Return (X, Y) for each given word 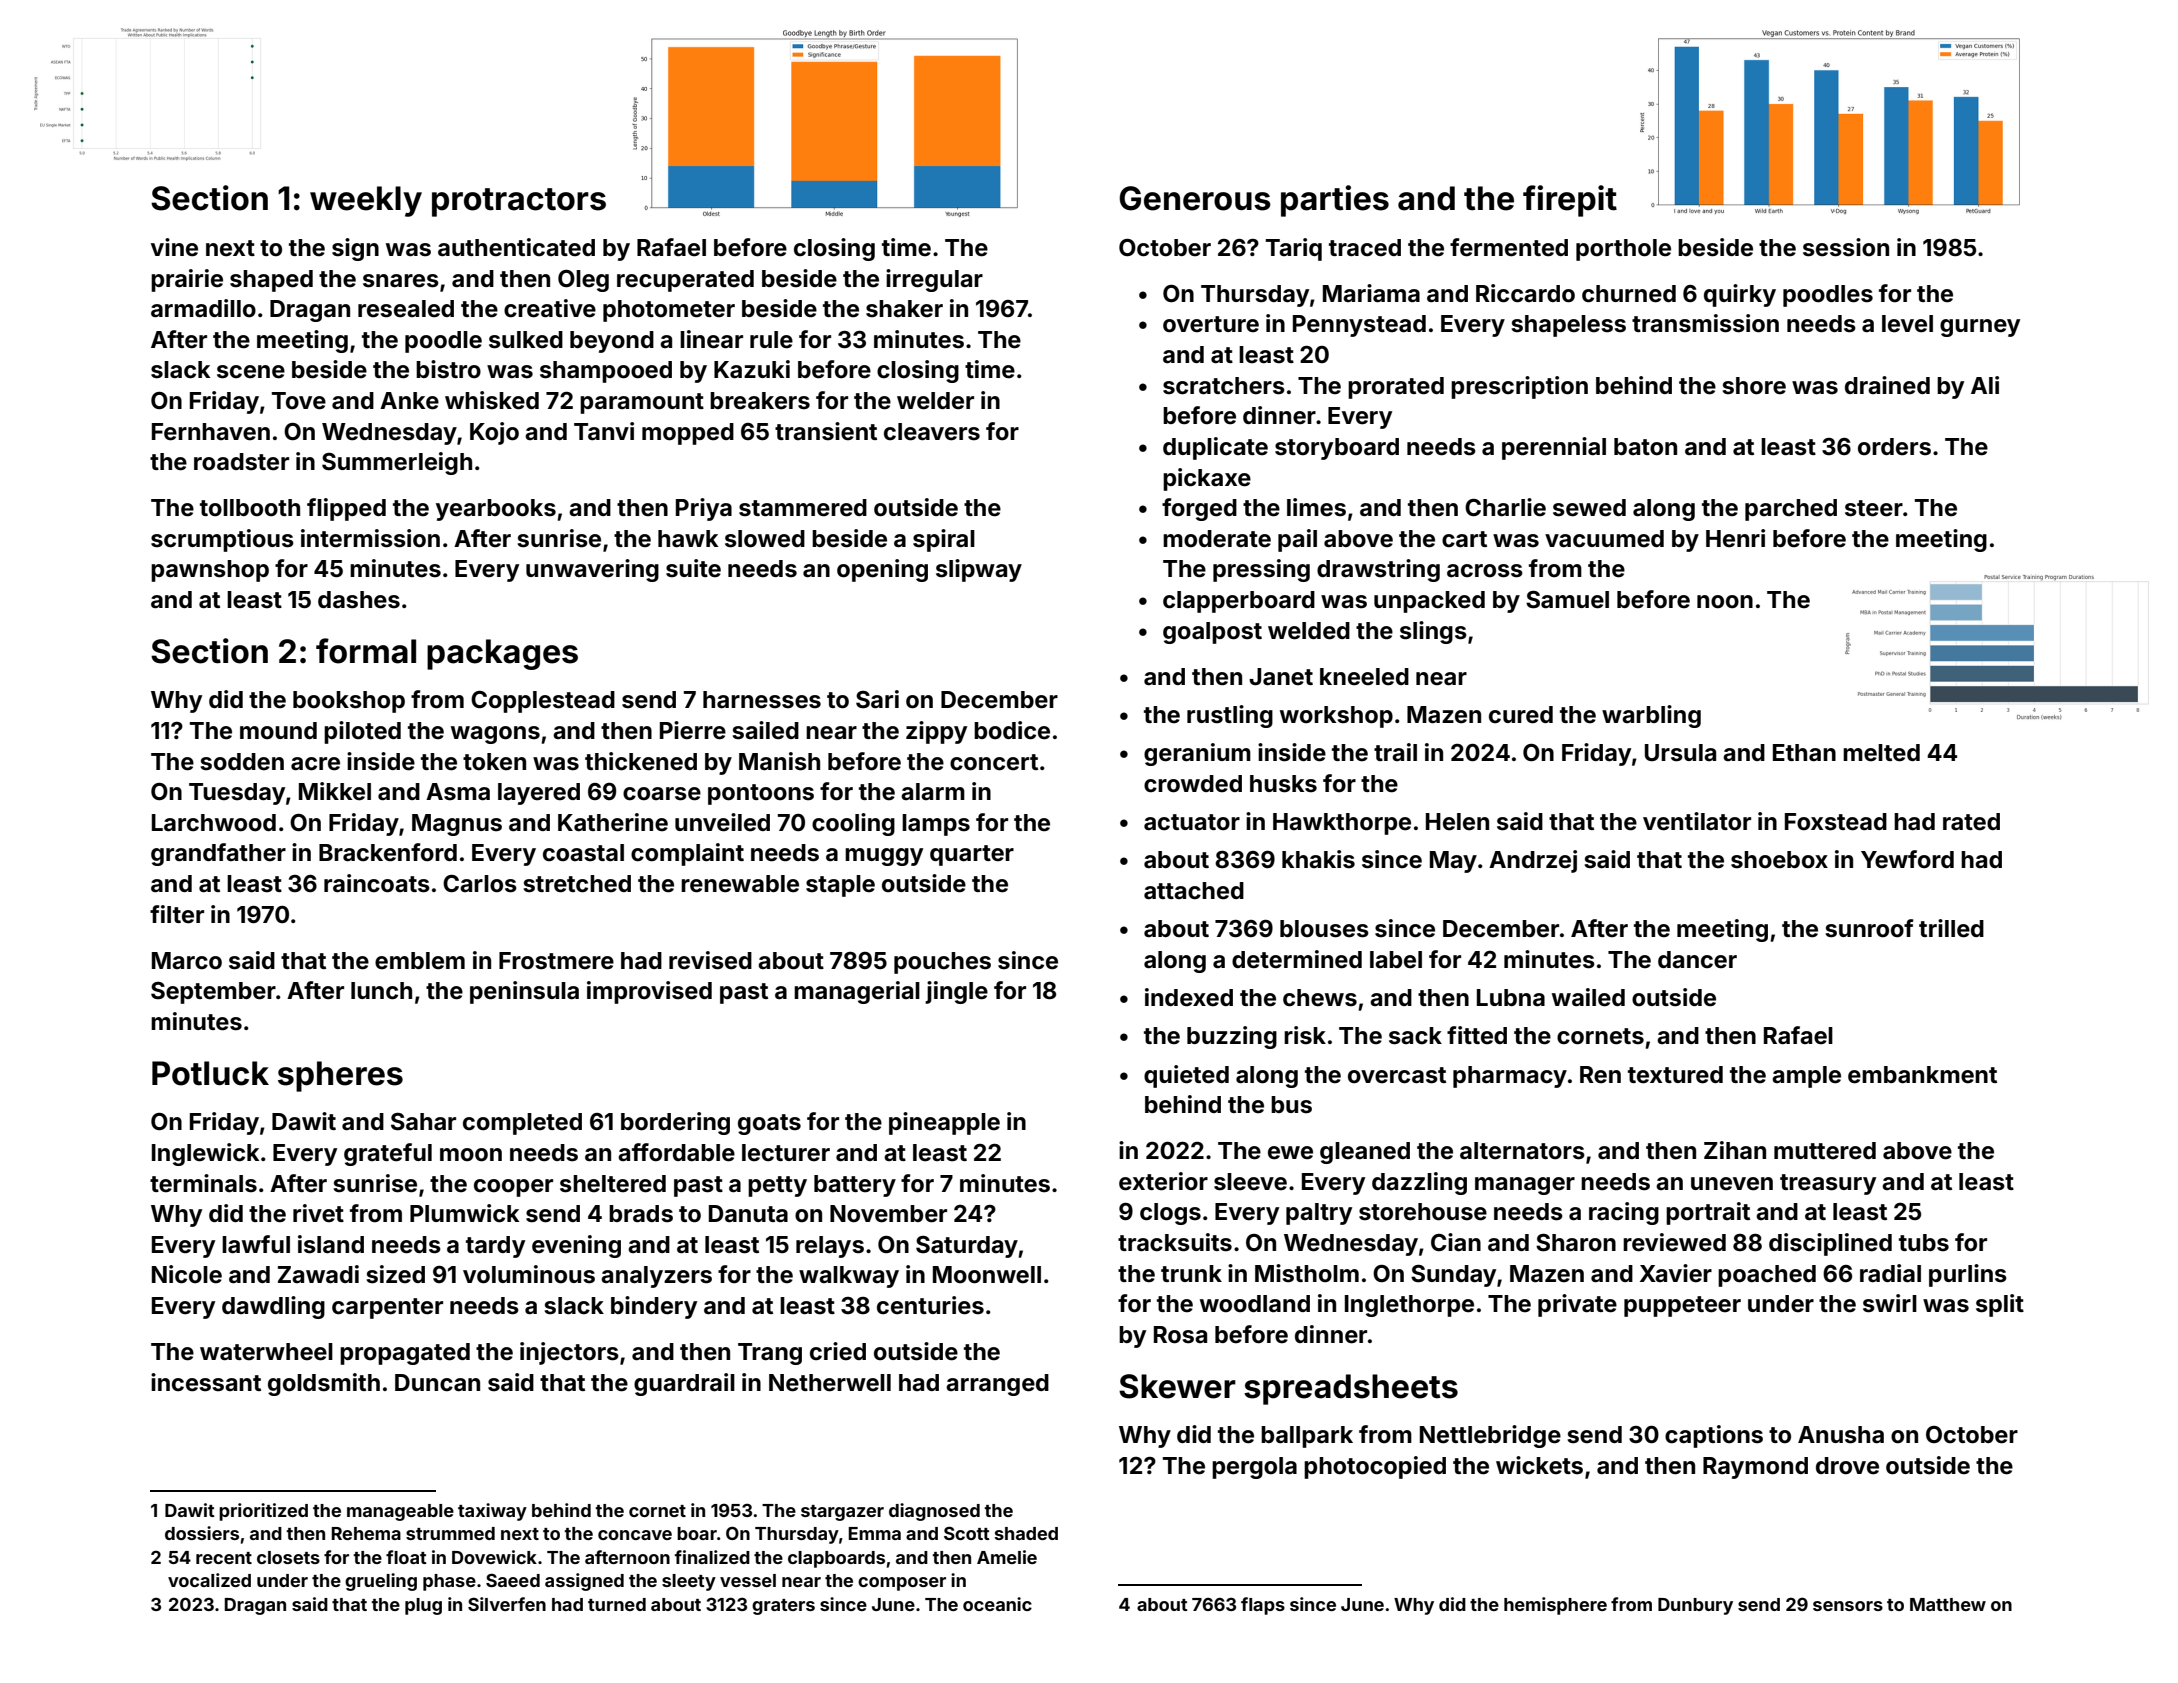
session (1846, 247)
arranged (997, 1385)
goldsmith (324, 1384)
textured (1675, 1075)
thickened (641, 761)
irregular (934, 280)
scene (251, 372)
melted (1881, 753)
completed (522, 1124)
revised (710, 960)
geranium (1197, 754)
